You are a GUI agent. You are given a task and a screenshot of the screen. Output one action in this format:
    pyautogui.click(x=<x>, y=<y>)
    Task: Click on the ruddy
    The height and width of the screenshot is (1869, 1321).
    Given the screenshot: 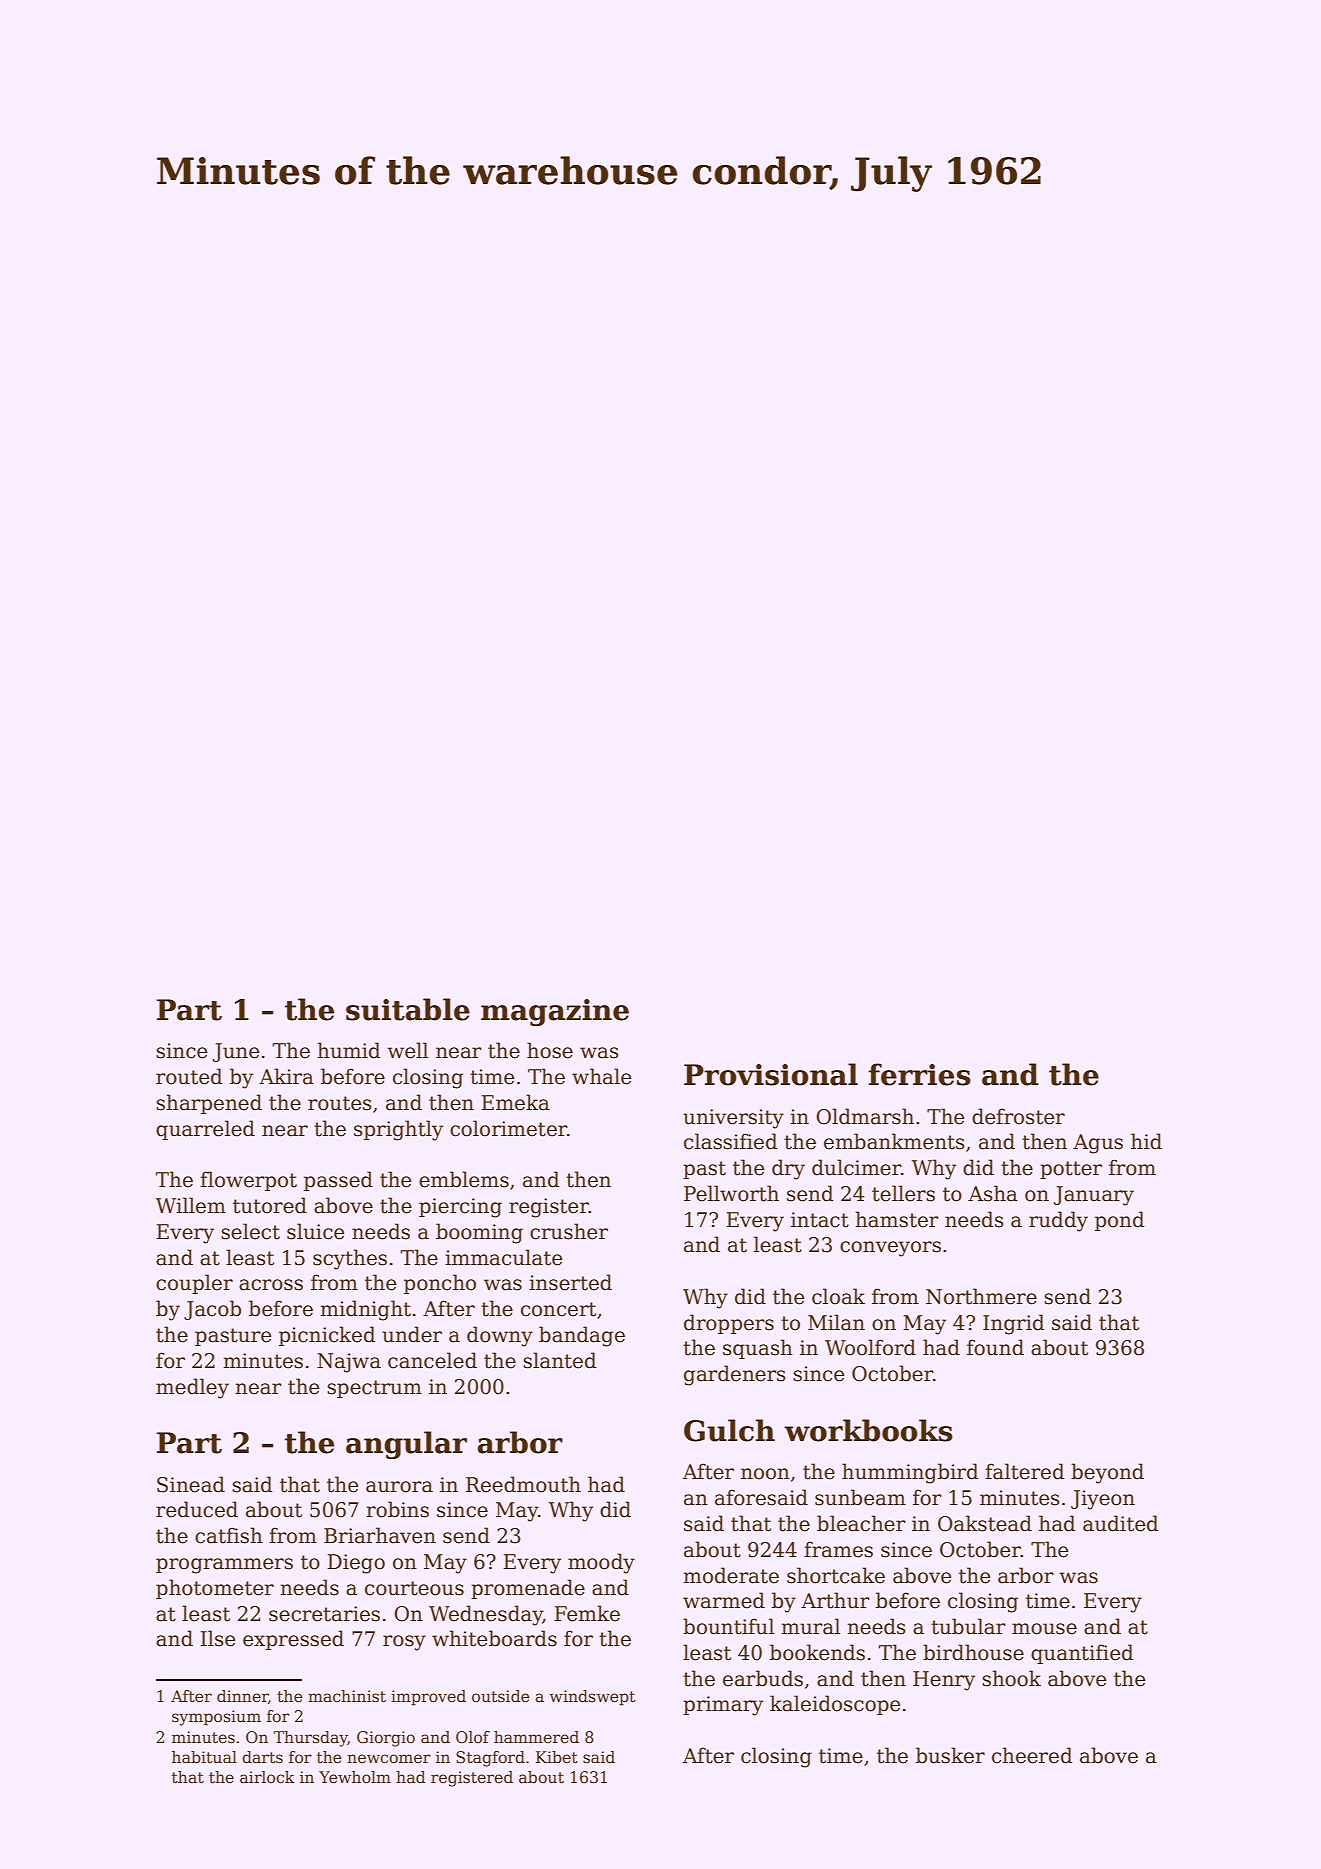 What is the action you would take?
    pyautogui.click(x=1058, y=1221)
